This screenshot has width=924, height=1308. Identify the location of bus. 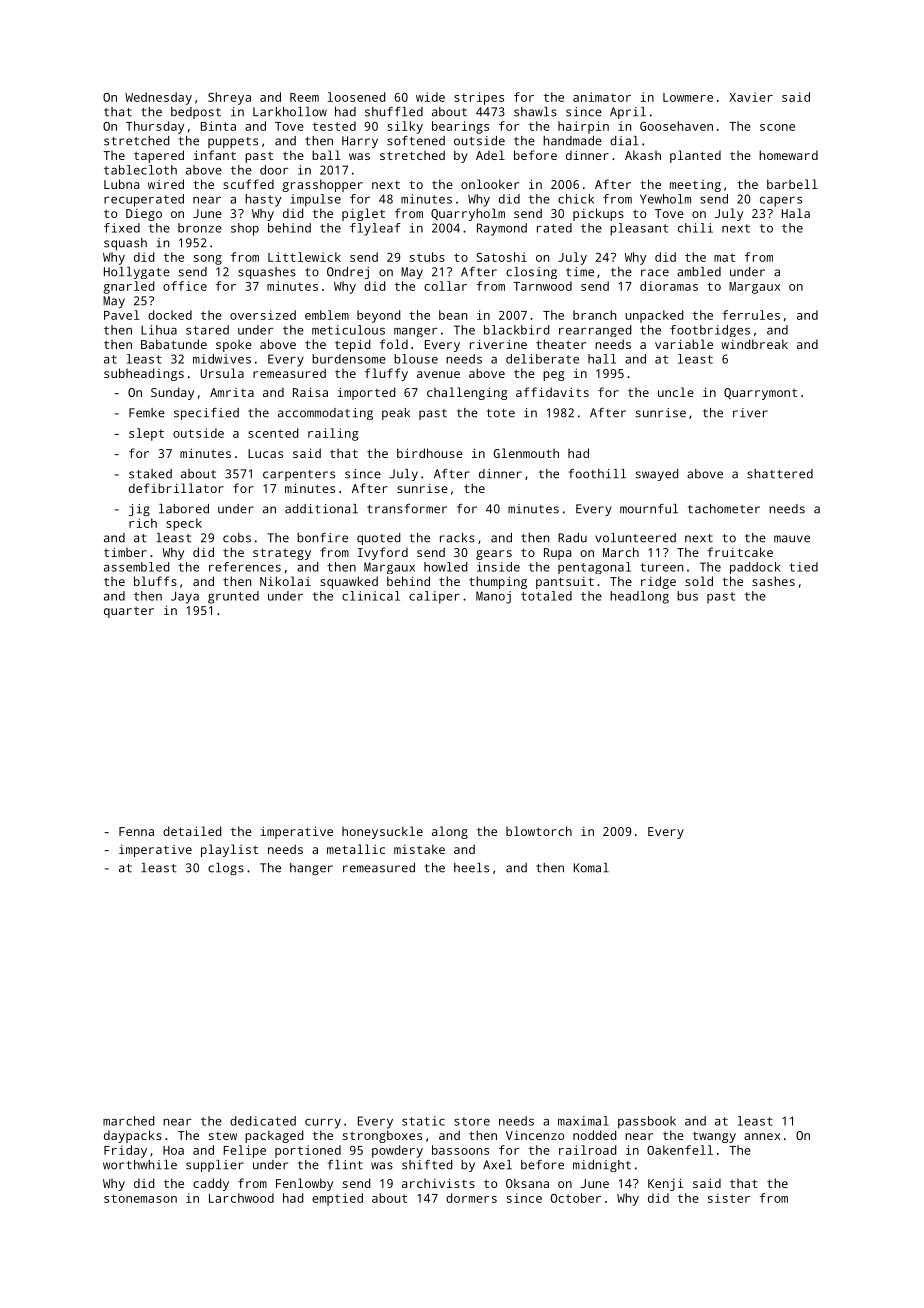
(687, 596).
